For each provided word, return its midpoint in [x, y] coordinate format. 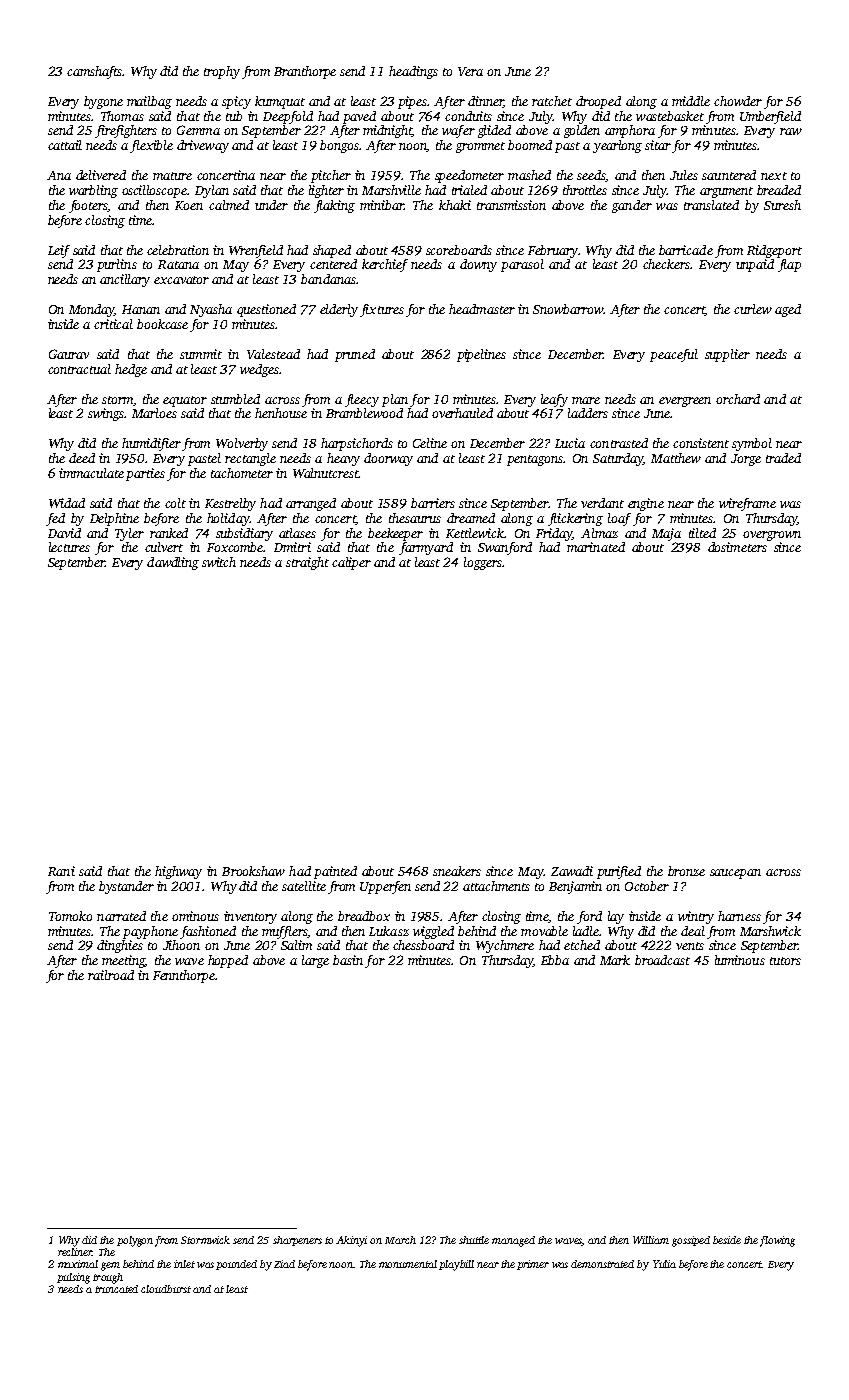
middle [691, 101]
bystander [126, 887]
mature [172, 176]
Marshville [391, 190]
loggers [483, 563]
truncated [116, 1289]
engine [646, 504]
